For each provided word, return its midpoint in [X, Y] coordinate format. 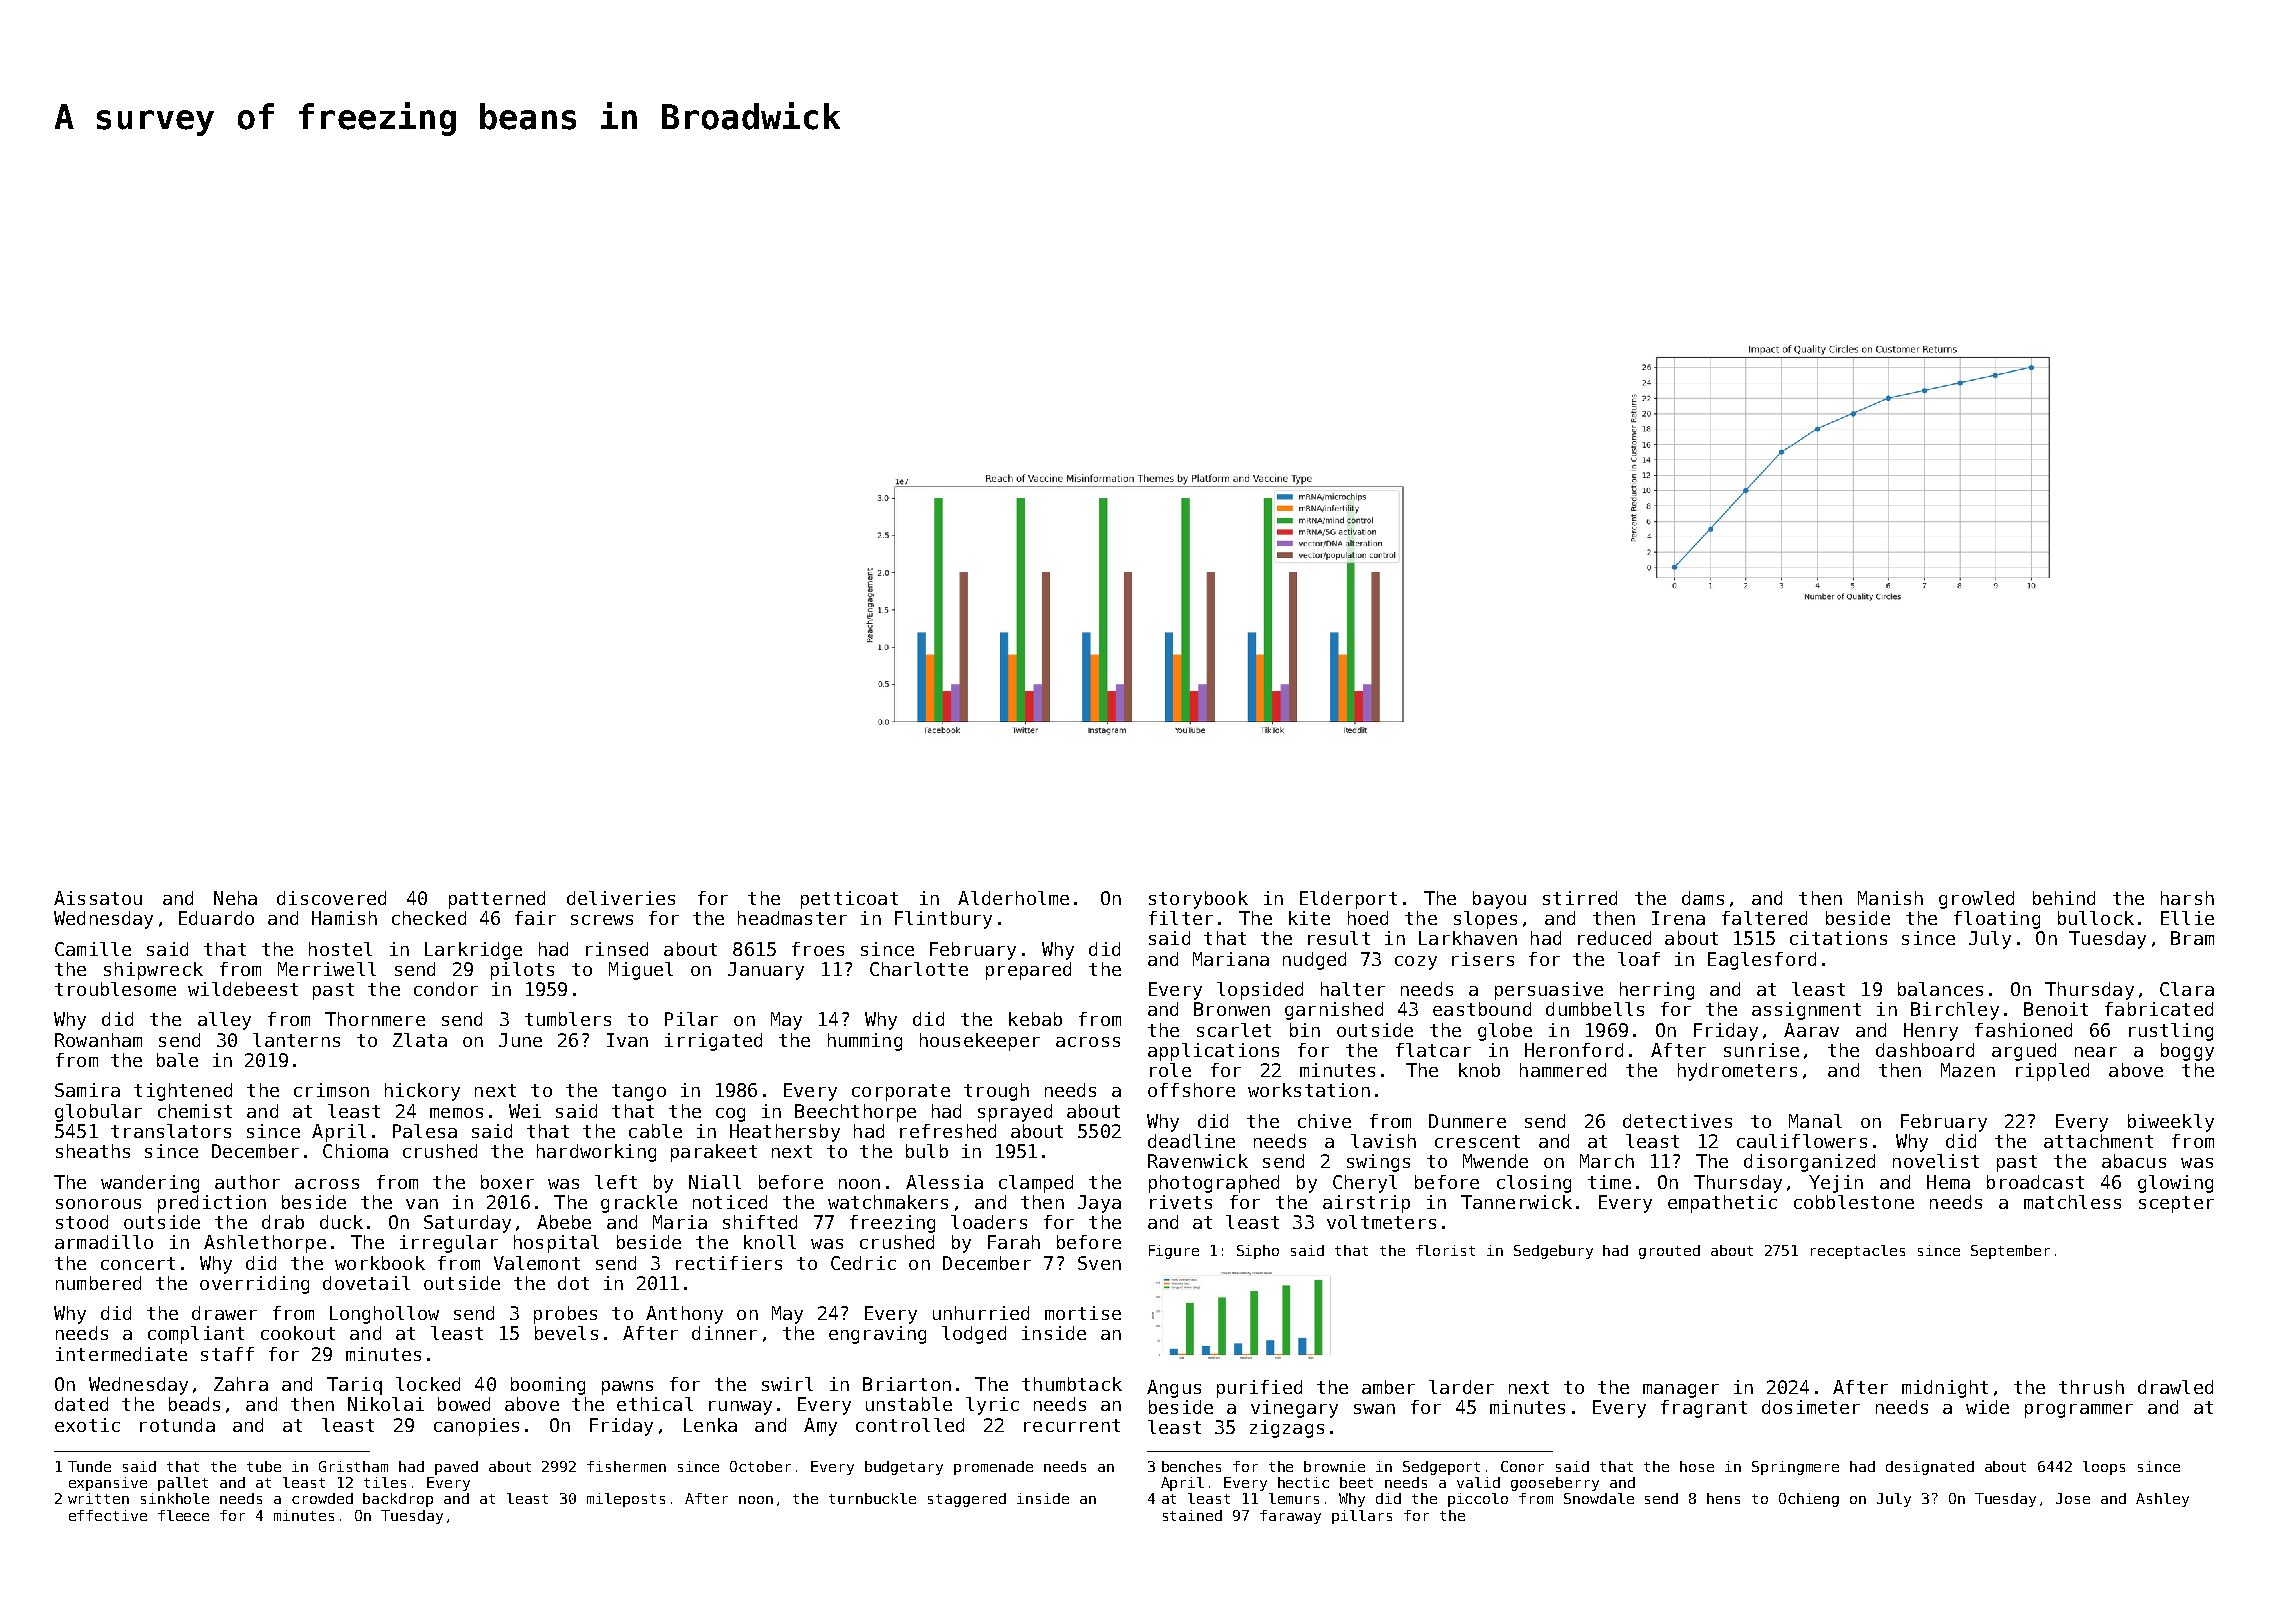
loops [2104, 1468]
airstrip [1366, 1204]
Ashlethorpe [265, 1244]
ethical [655, 1404]
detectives [1677, 1121]
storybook [1198, 900]
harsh [2187, 898]
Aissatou [98, 898]
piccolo [1478, 1500]
